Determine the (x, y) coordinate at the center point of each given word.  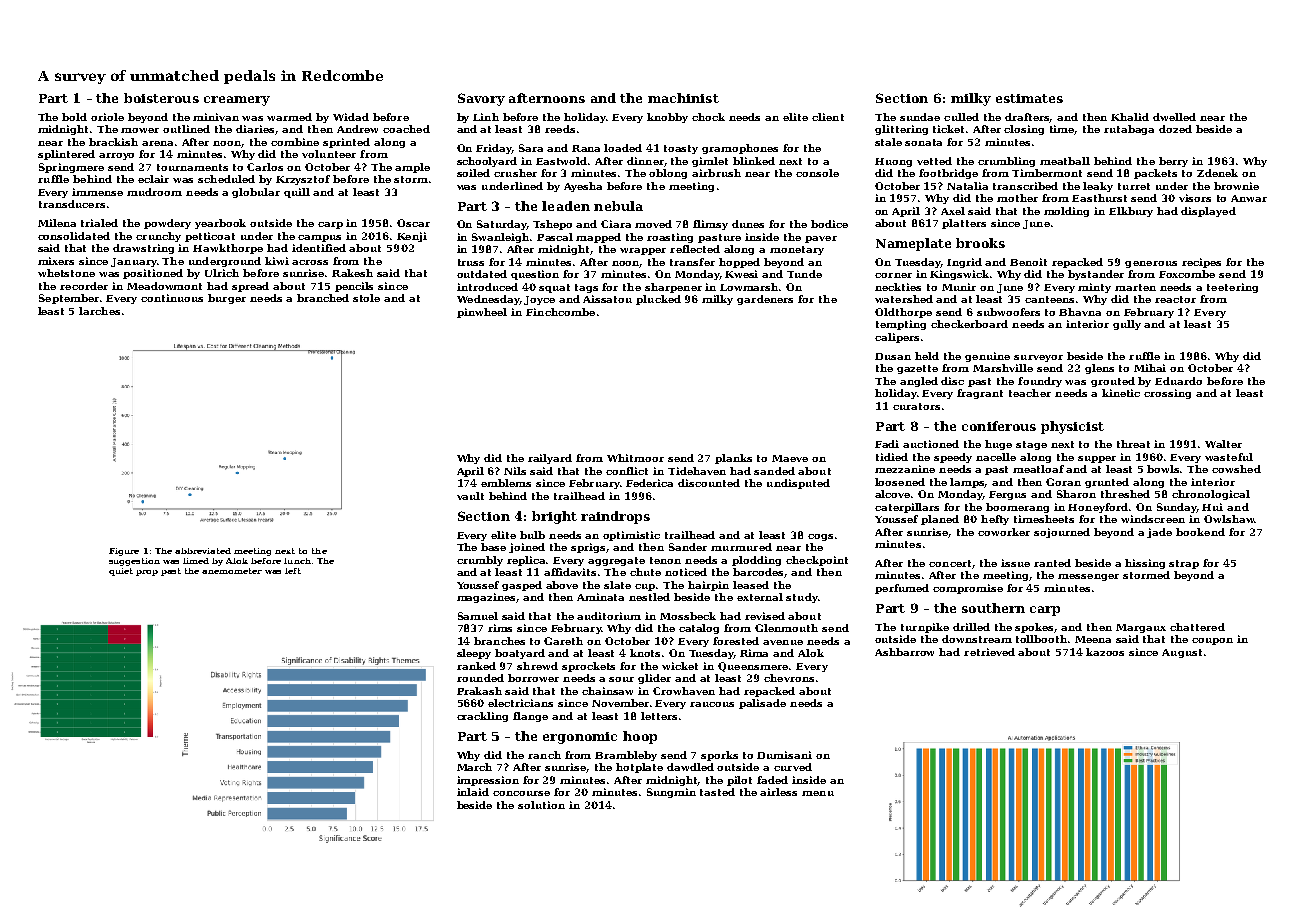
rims (500, 628)
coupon (1212, 641)
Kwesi (741, 274)
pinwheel (482, 313)
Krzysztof (303, 180)
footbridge (948, 174)
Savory (481, 99)
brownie (1236, 186)
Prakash (479, 691)
